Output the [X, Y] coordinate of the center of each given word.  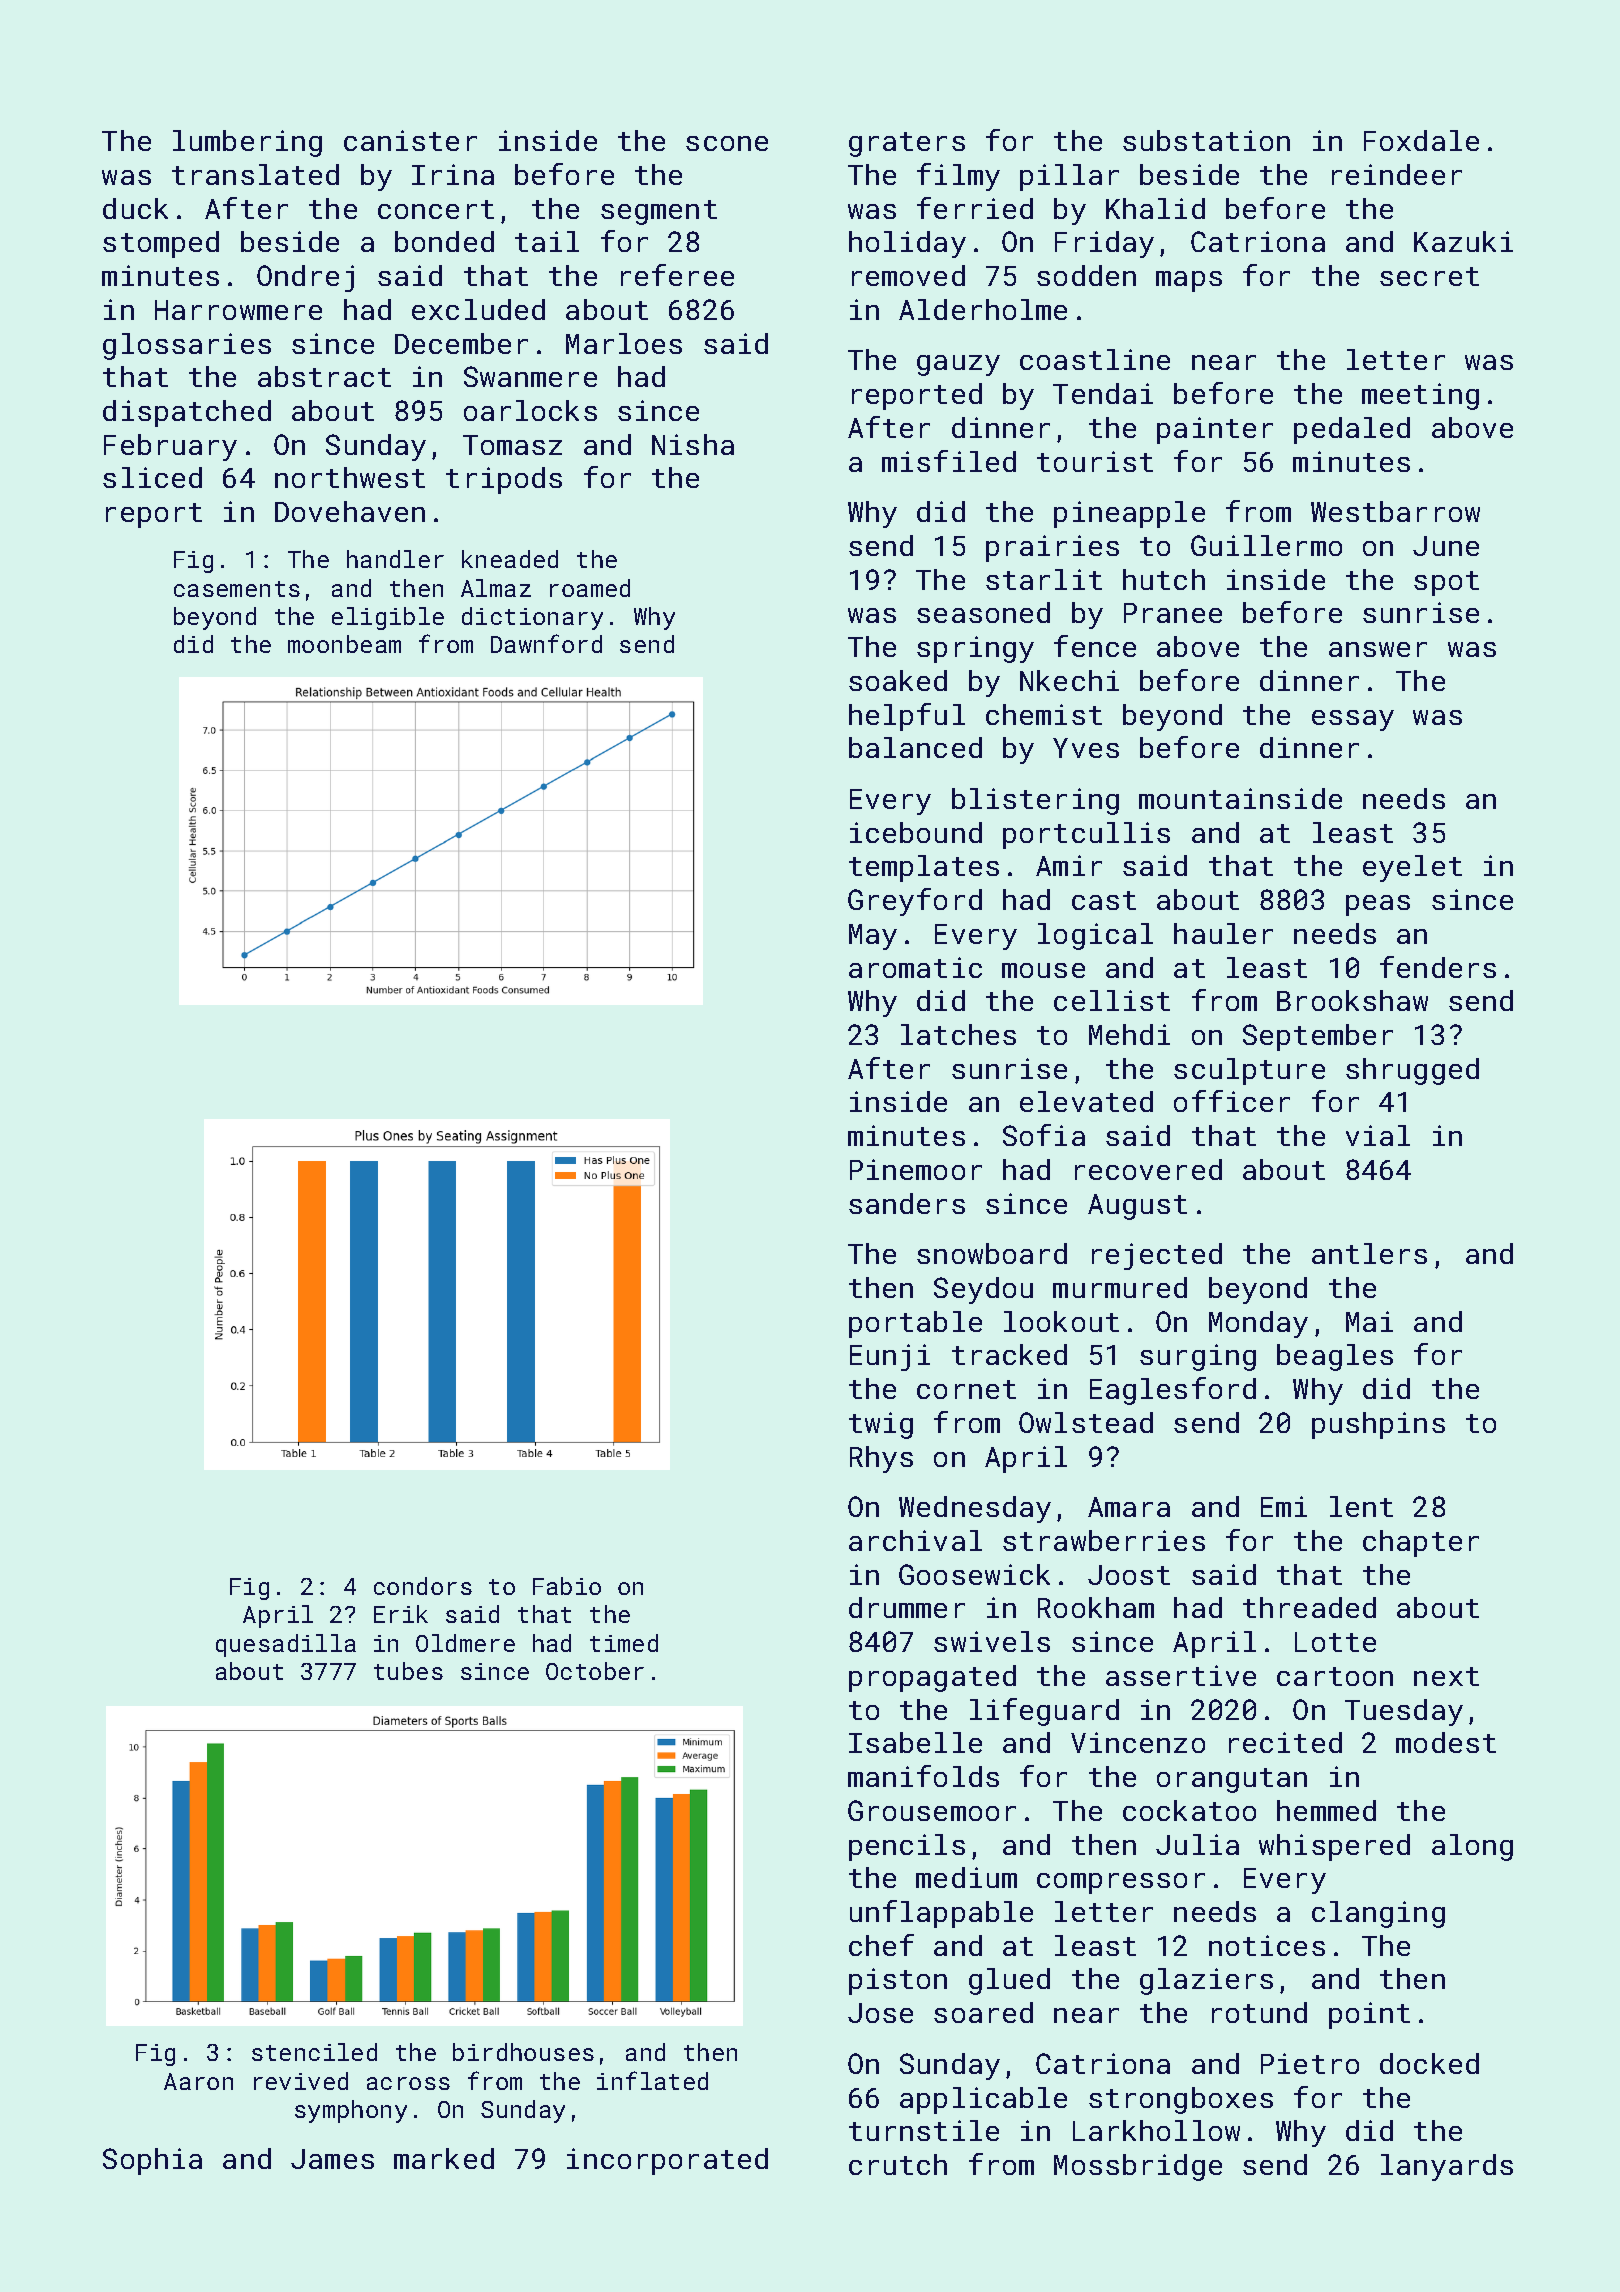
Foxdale [1421, 140]
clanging [1378, 1914]
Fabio [567, 1586]
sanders [907, 1203]
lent [1361, 1506]
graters [907, 144]
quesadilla [286, 1645]
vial [1378, 1135]
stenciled [314, 2052]
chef [881, 1945]
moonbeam [344, 644]
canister [410, 140]
